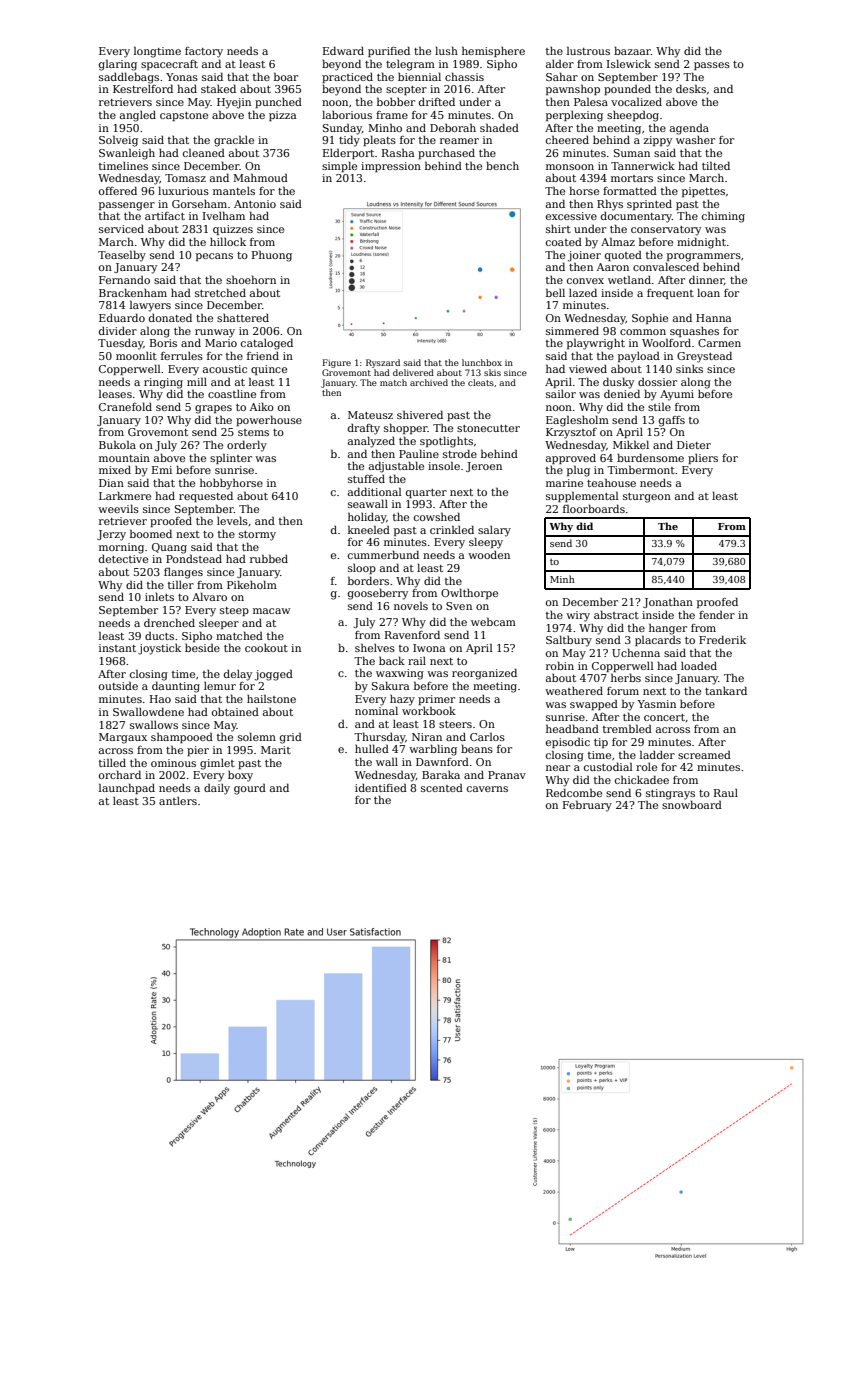 This document has height=1400, width=849. What do you see at coordinates (381, 787) in the document?
I see `identified` at bounding box center [381, 787].
